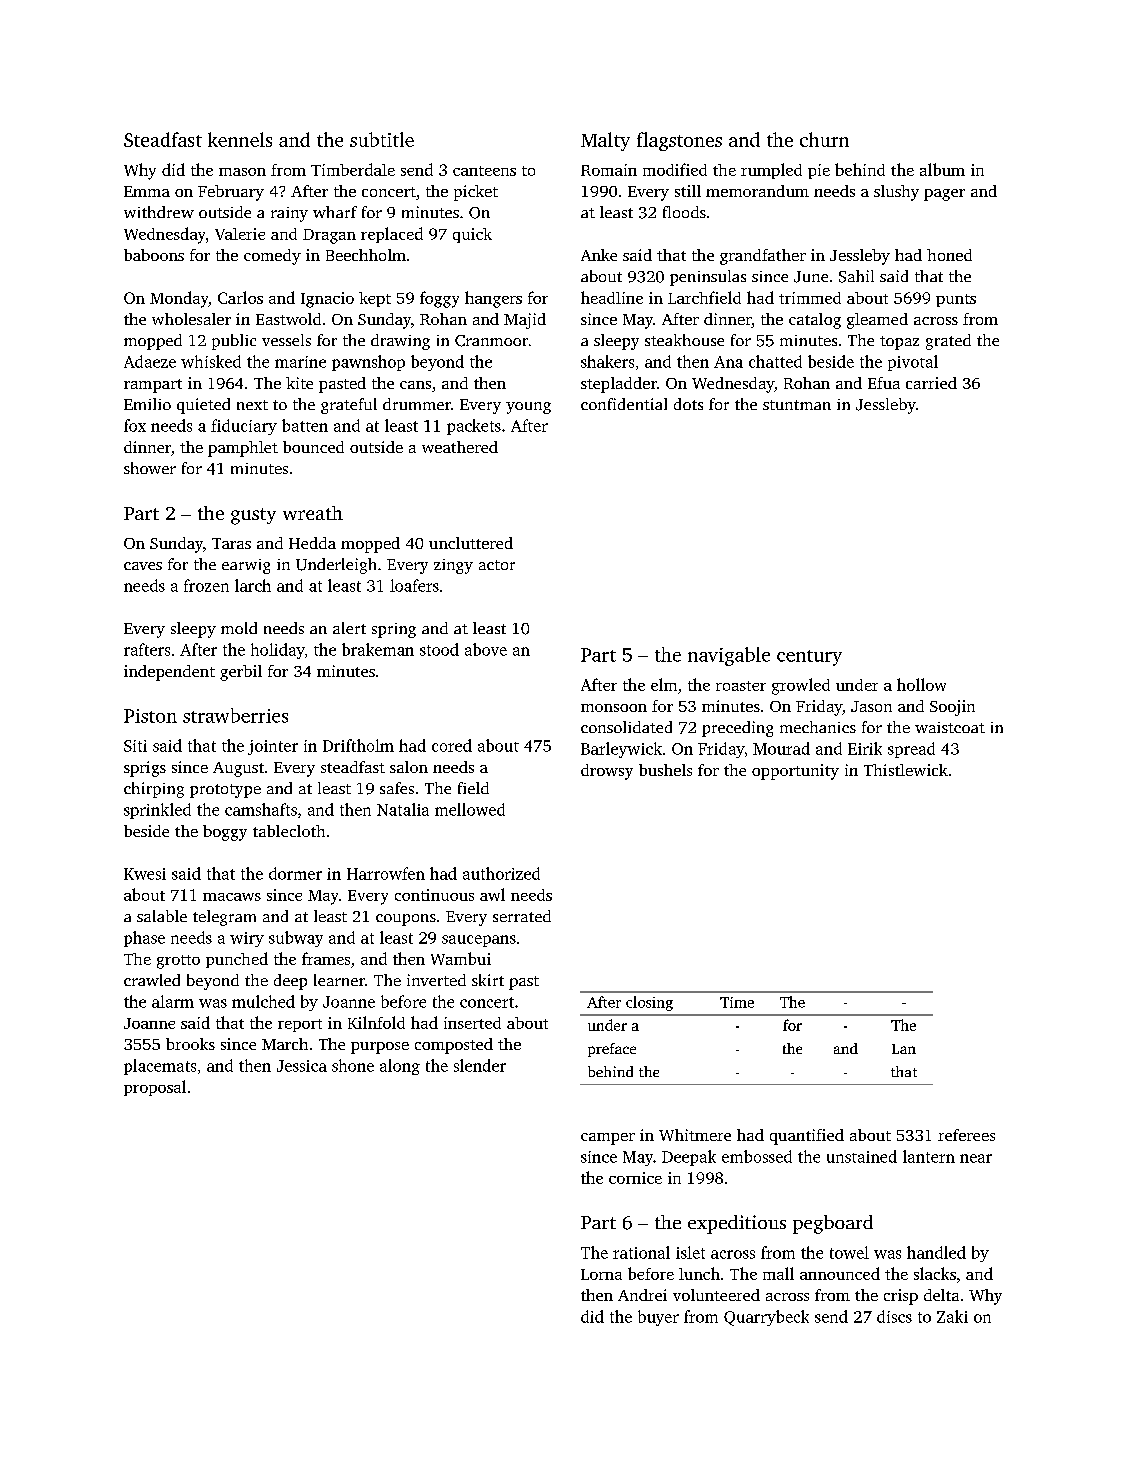  What do you see at coordinates (775, 361) in the image?
I see `chatted` at bounding box center [775, 361].
